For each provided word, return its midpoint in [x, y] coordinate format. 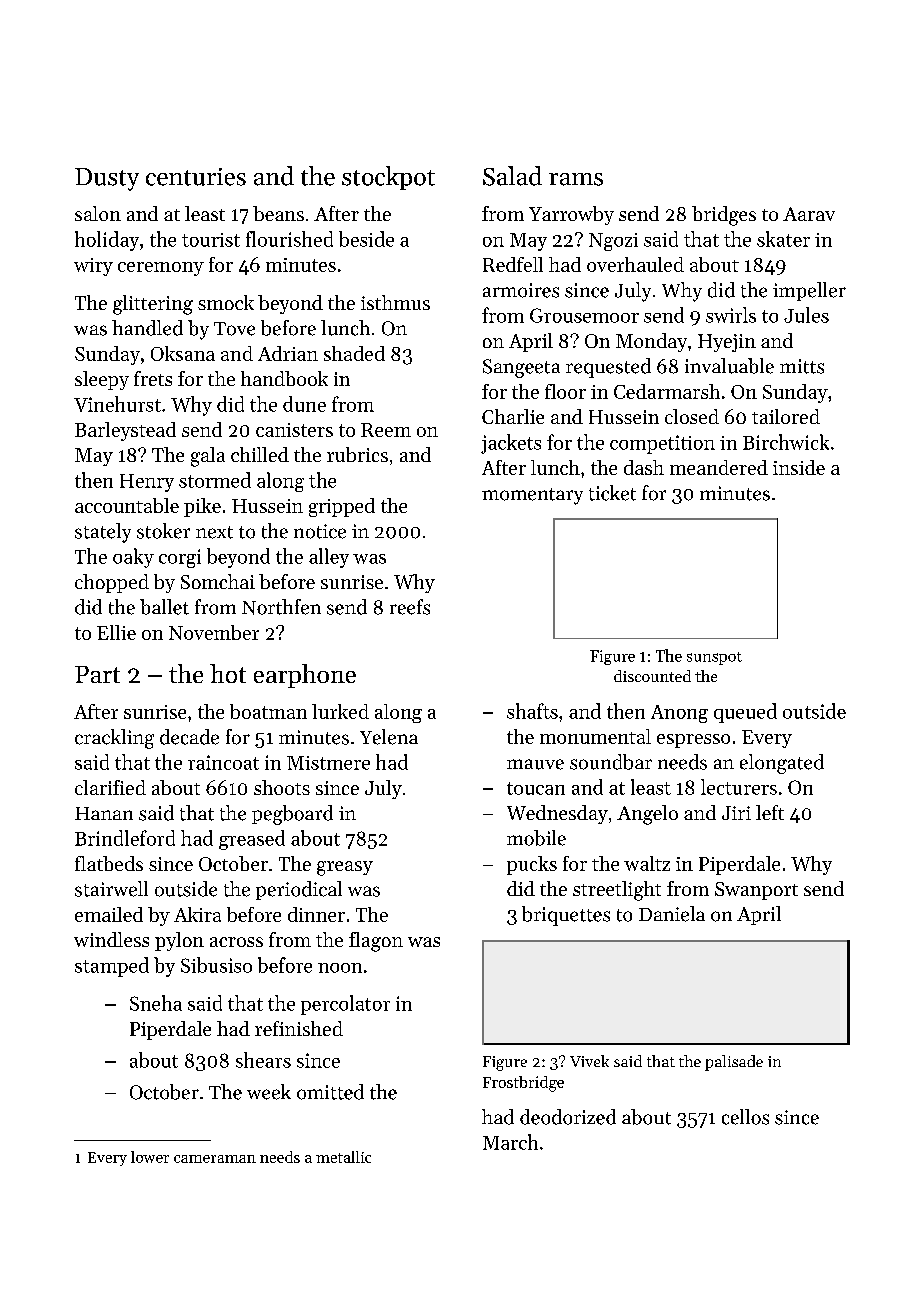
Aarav [809, 214]
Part [97, 674]
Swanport [756, 891]
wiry [93, 267]
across [236, 942]
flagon [376, 942]
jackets [511, 444]
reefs [410, 607]
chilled [260, 454]
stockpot [388, 178]
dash [644, 467]
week [269, 1092]
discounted [652, 676]
